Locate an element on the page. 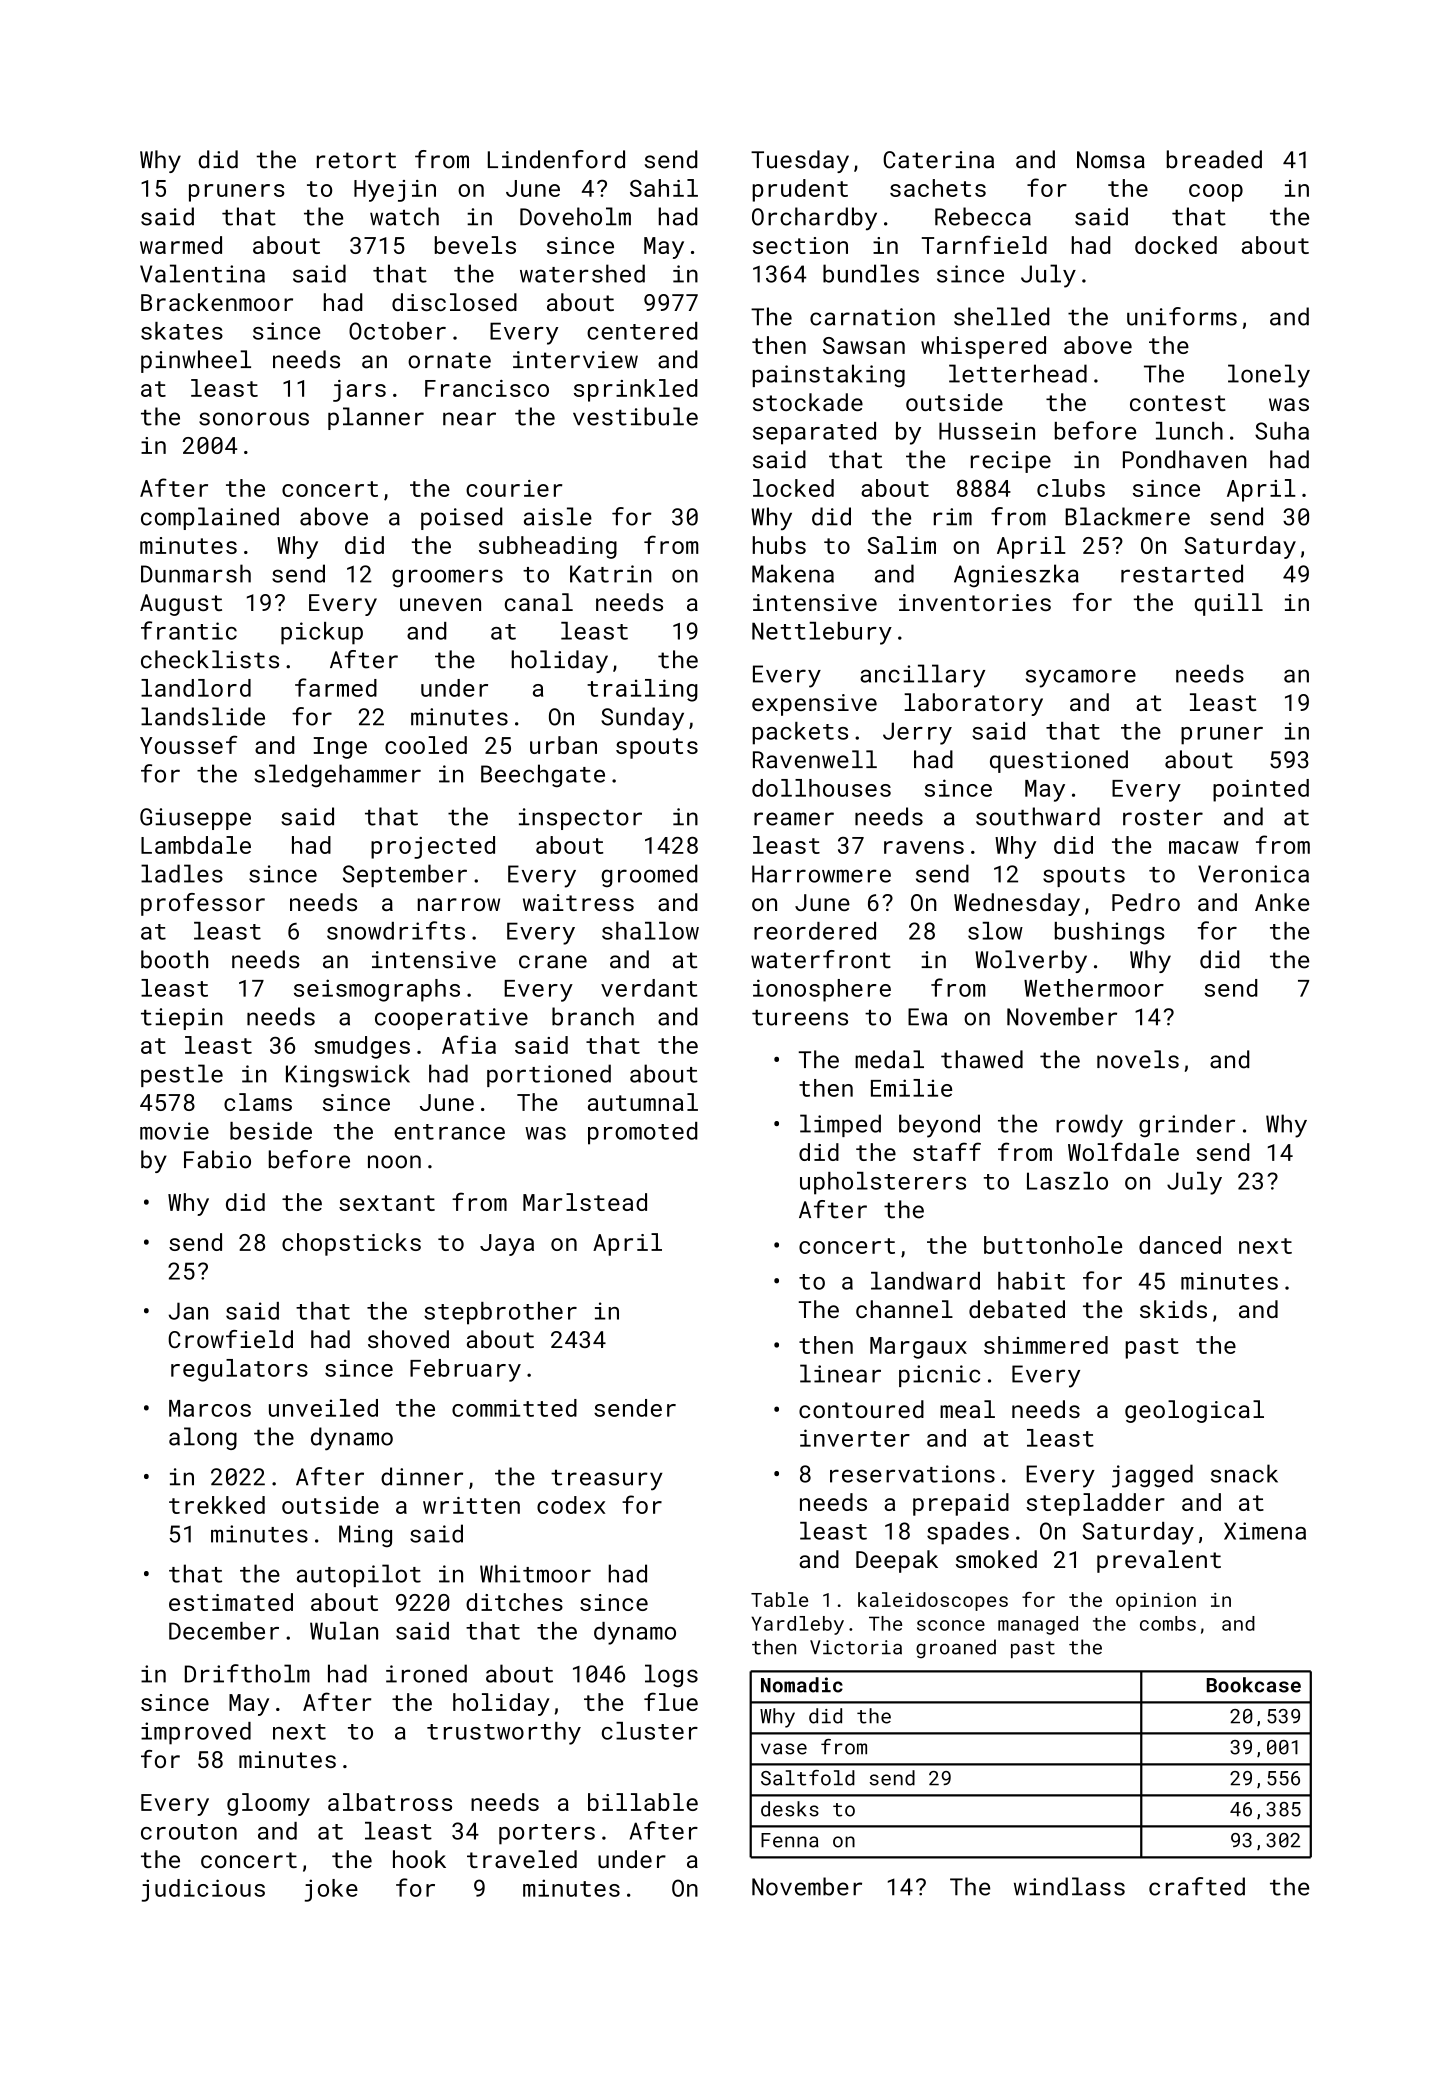 The height and width of the document is (2100, 1450). Table is located at coordinates (779, 1599).
